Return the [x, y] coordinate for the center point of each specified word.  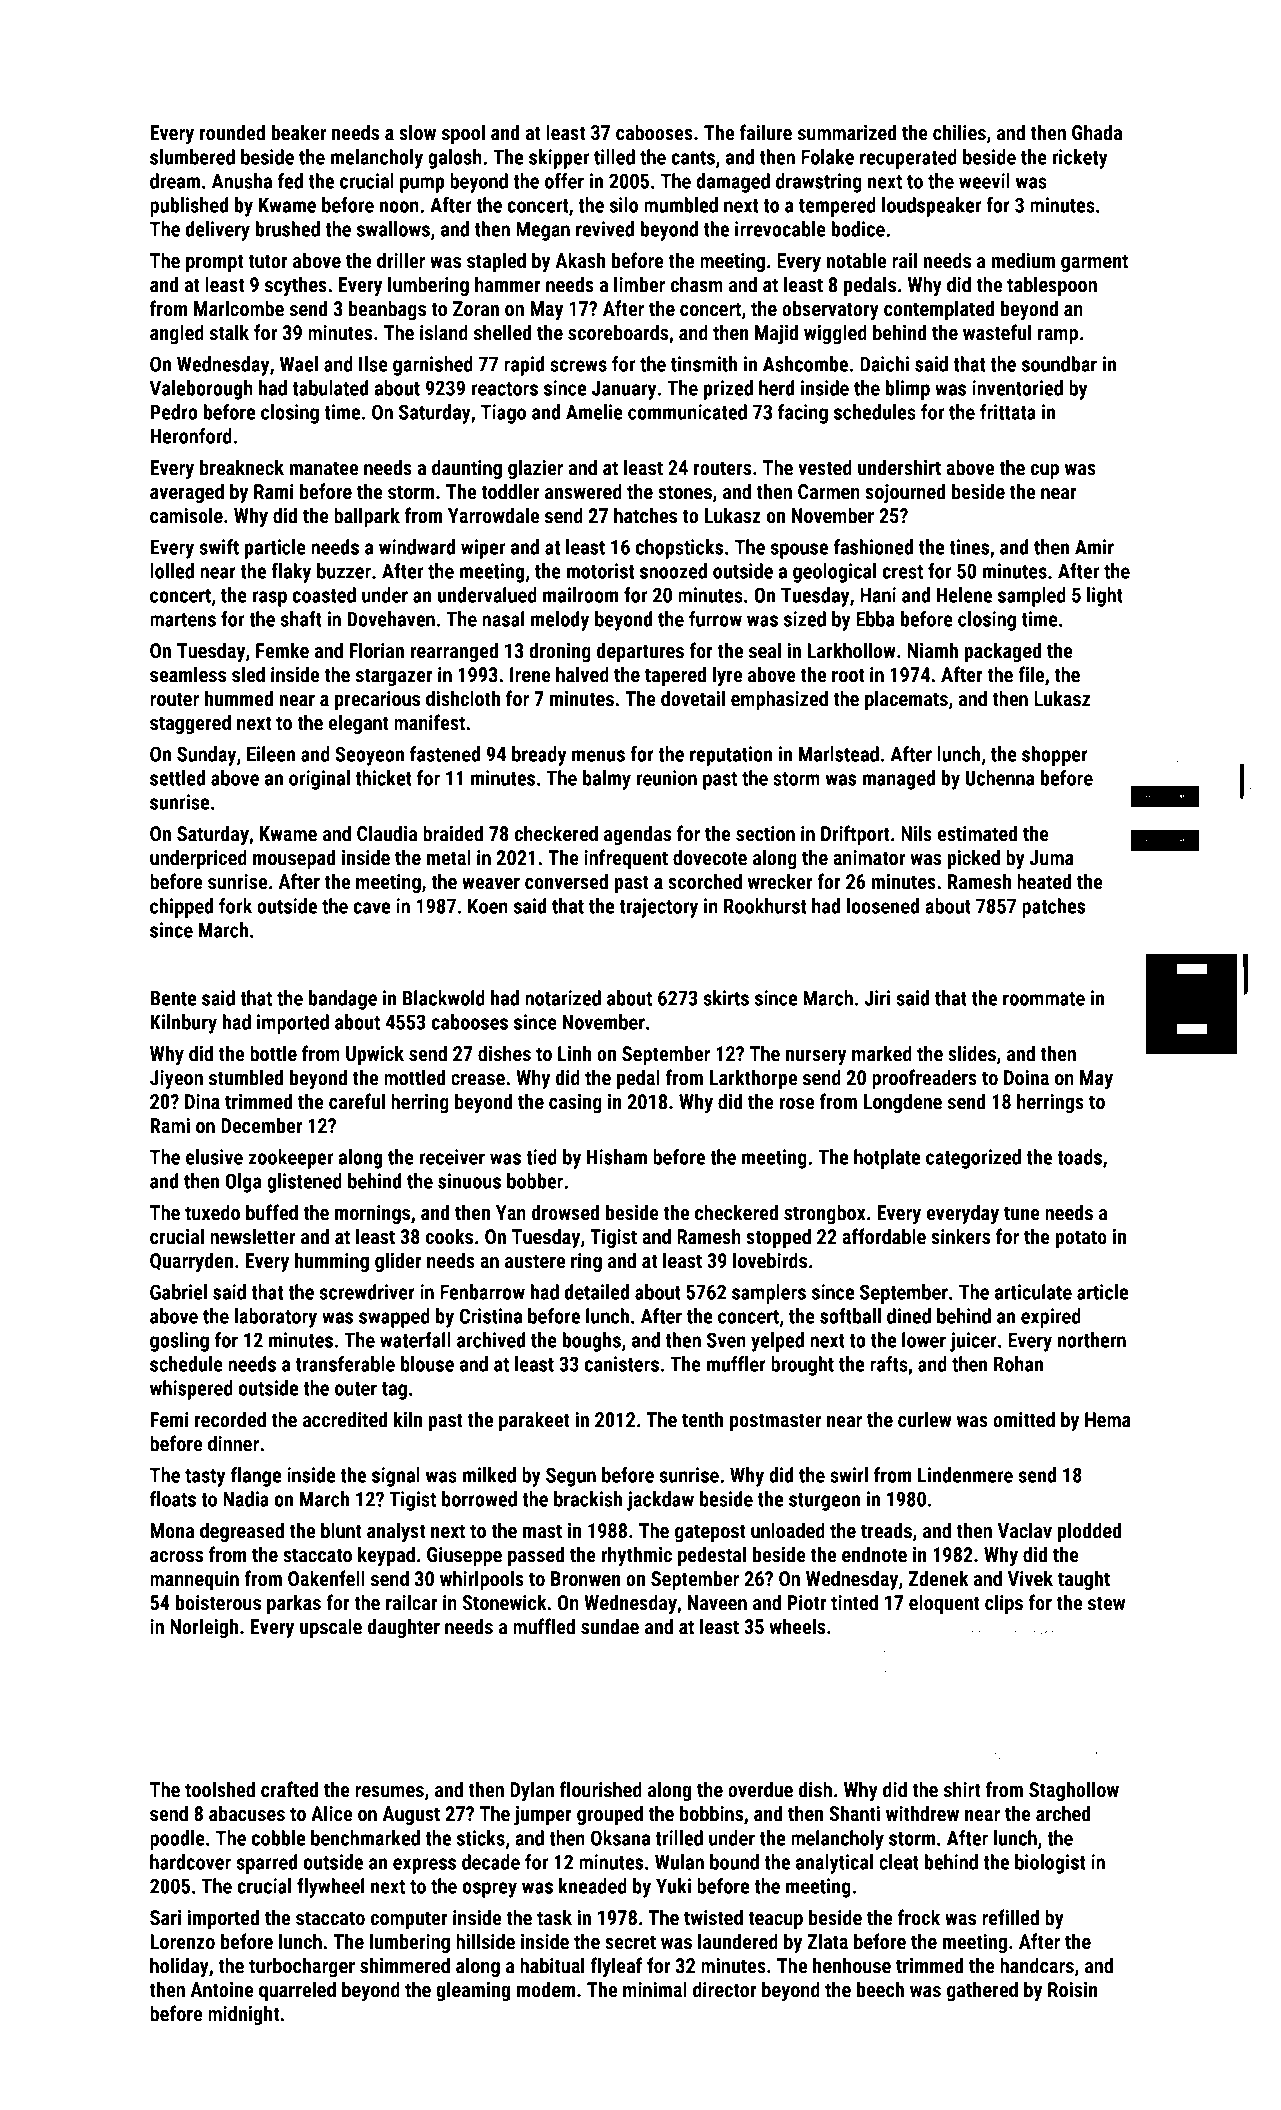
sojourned [905, 493]
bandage [343, 1000]
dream [175, 181]
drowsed [565, 1212]
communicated [687, 412]
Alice [331, 1813]
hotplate [887, 1159]
